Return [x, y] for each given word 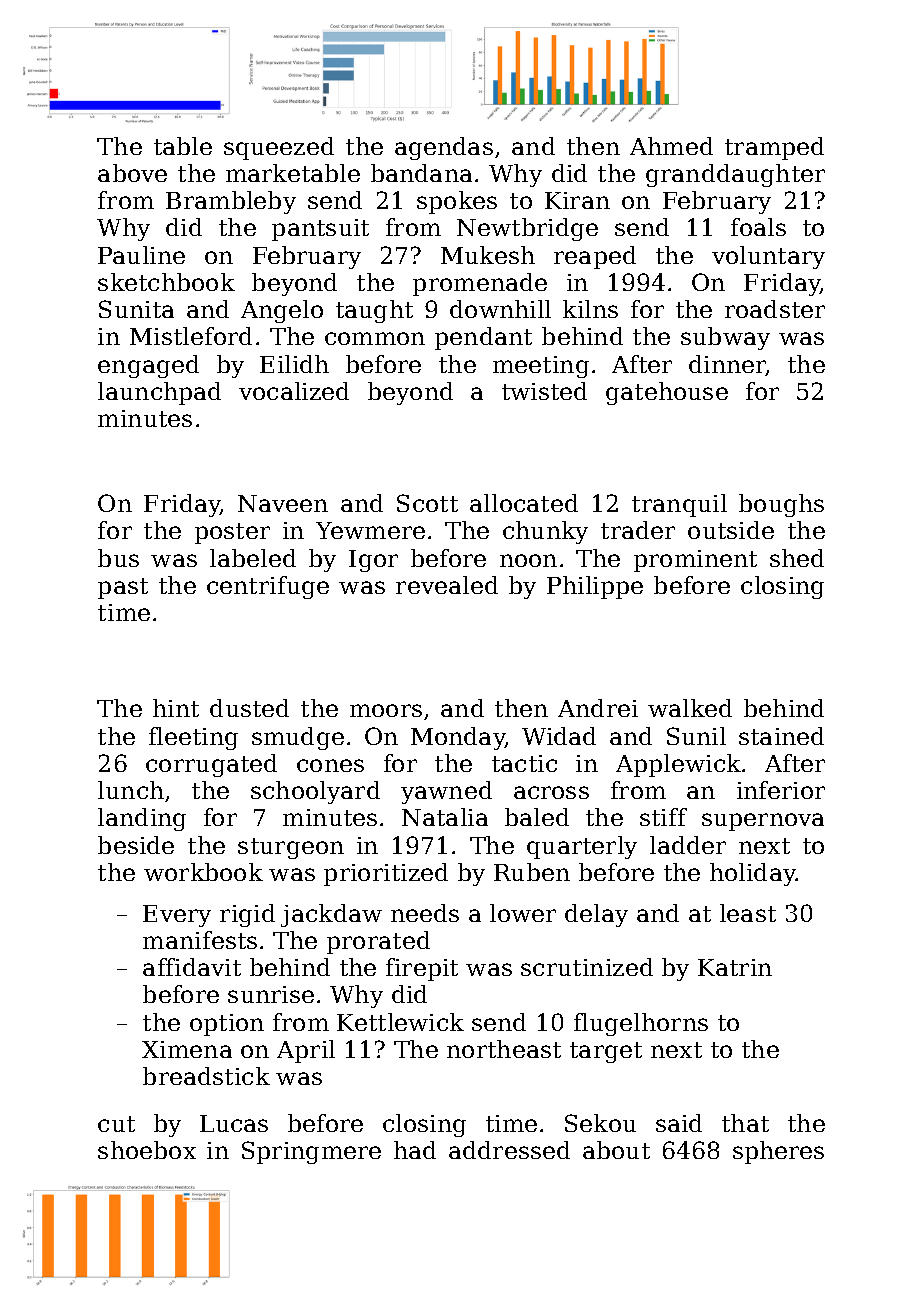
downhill [500, 309]
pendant [483, 338]
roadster [775, 309]
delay [596, 915]
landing [142, 819]
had [415, 1150]
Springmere [311, 1152]
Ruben [532, 872]
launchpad [159, 393]
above [132, 173]
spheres [778, 1152]
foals [758, 227]
